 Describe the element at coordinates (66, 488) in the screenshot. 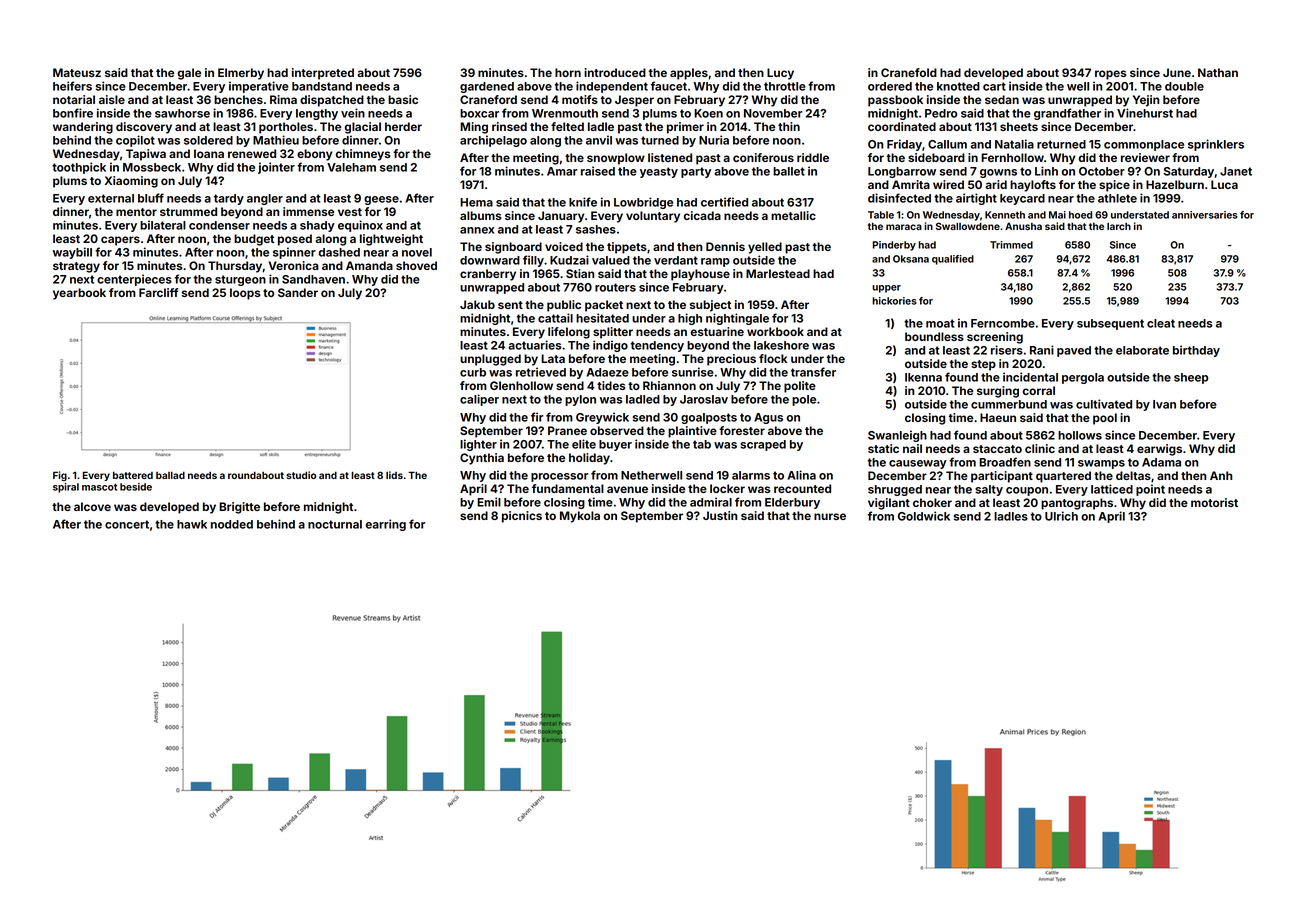

I see `spiral` at that location.
